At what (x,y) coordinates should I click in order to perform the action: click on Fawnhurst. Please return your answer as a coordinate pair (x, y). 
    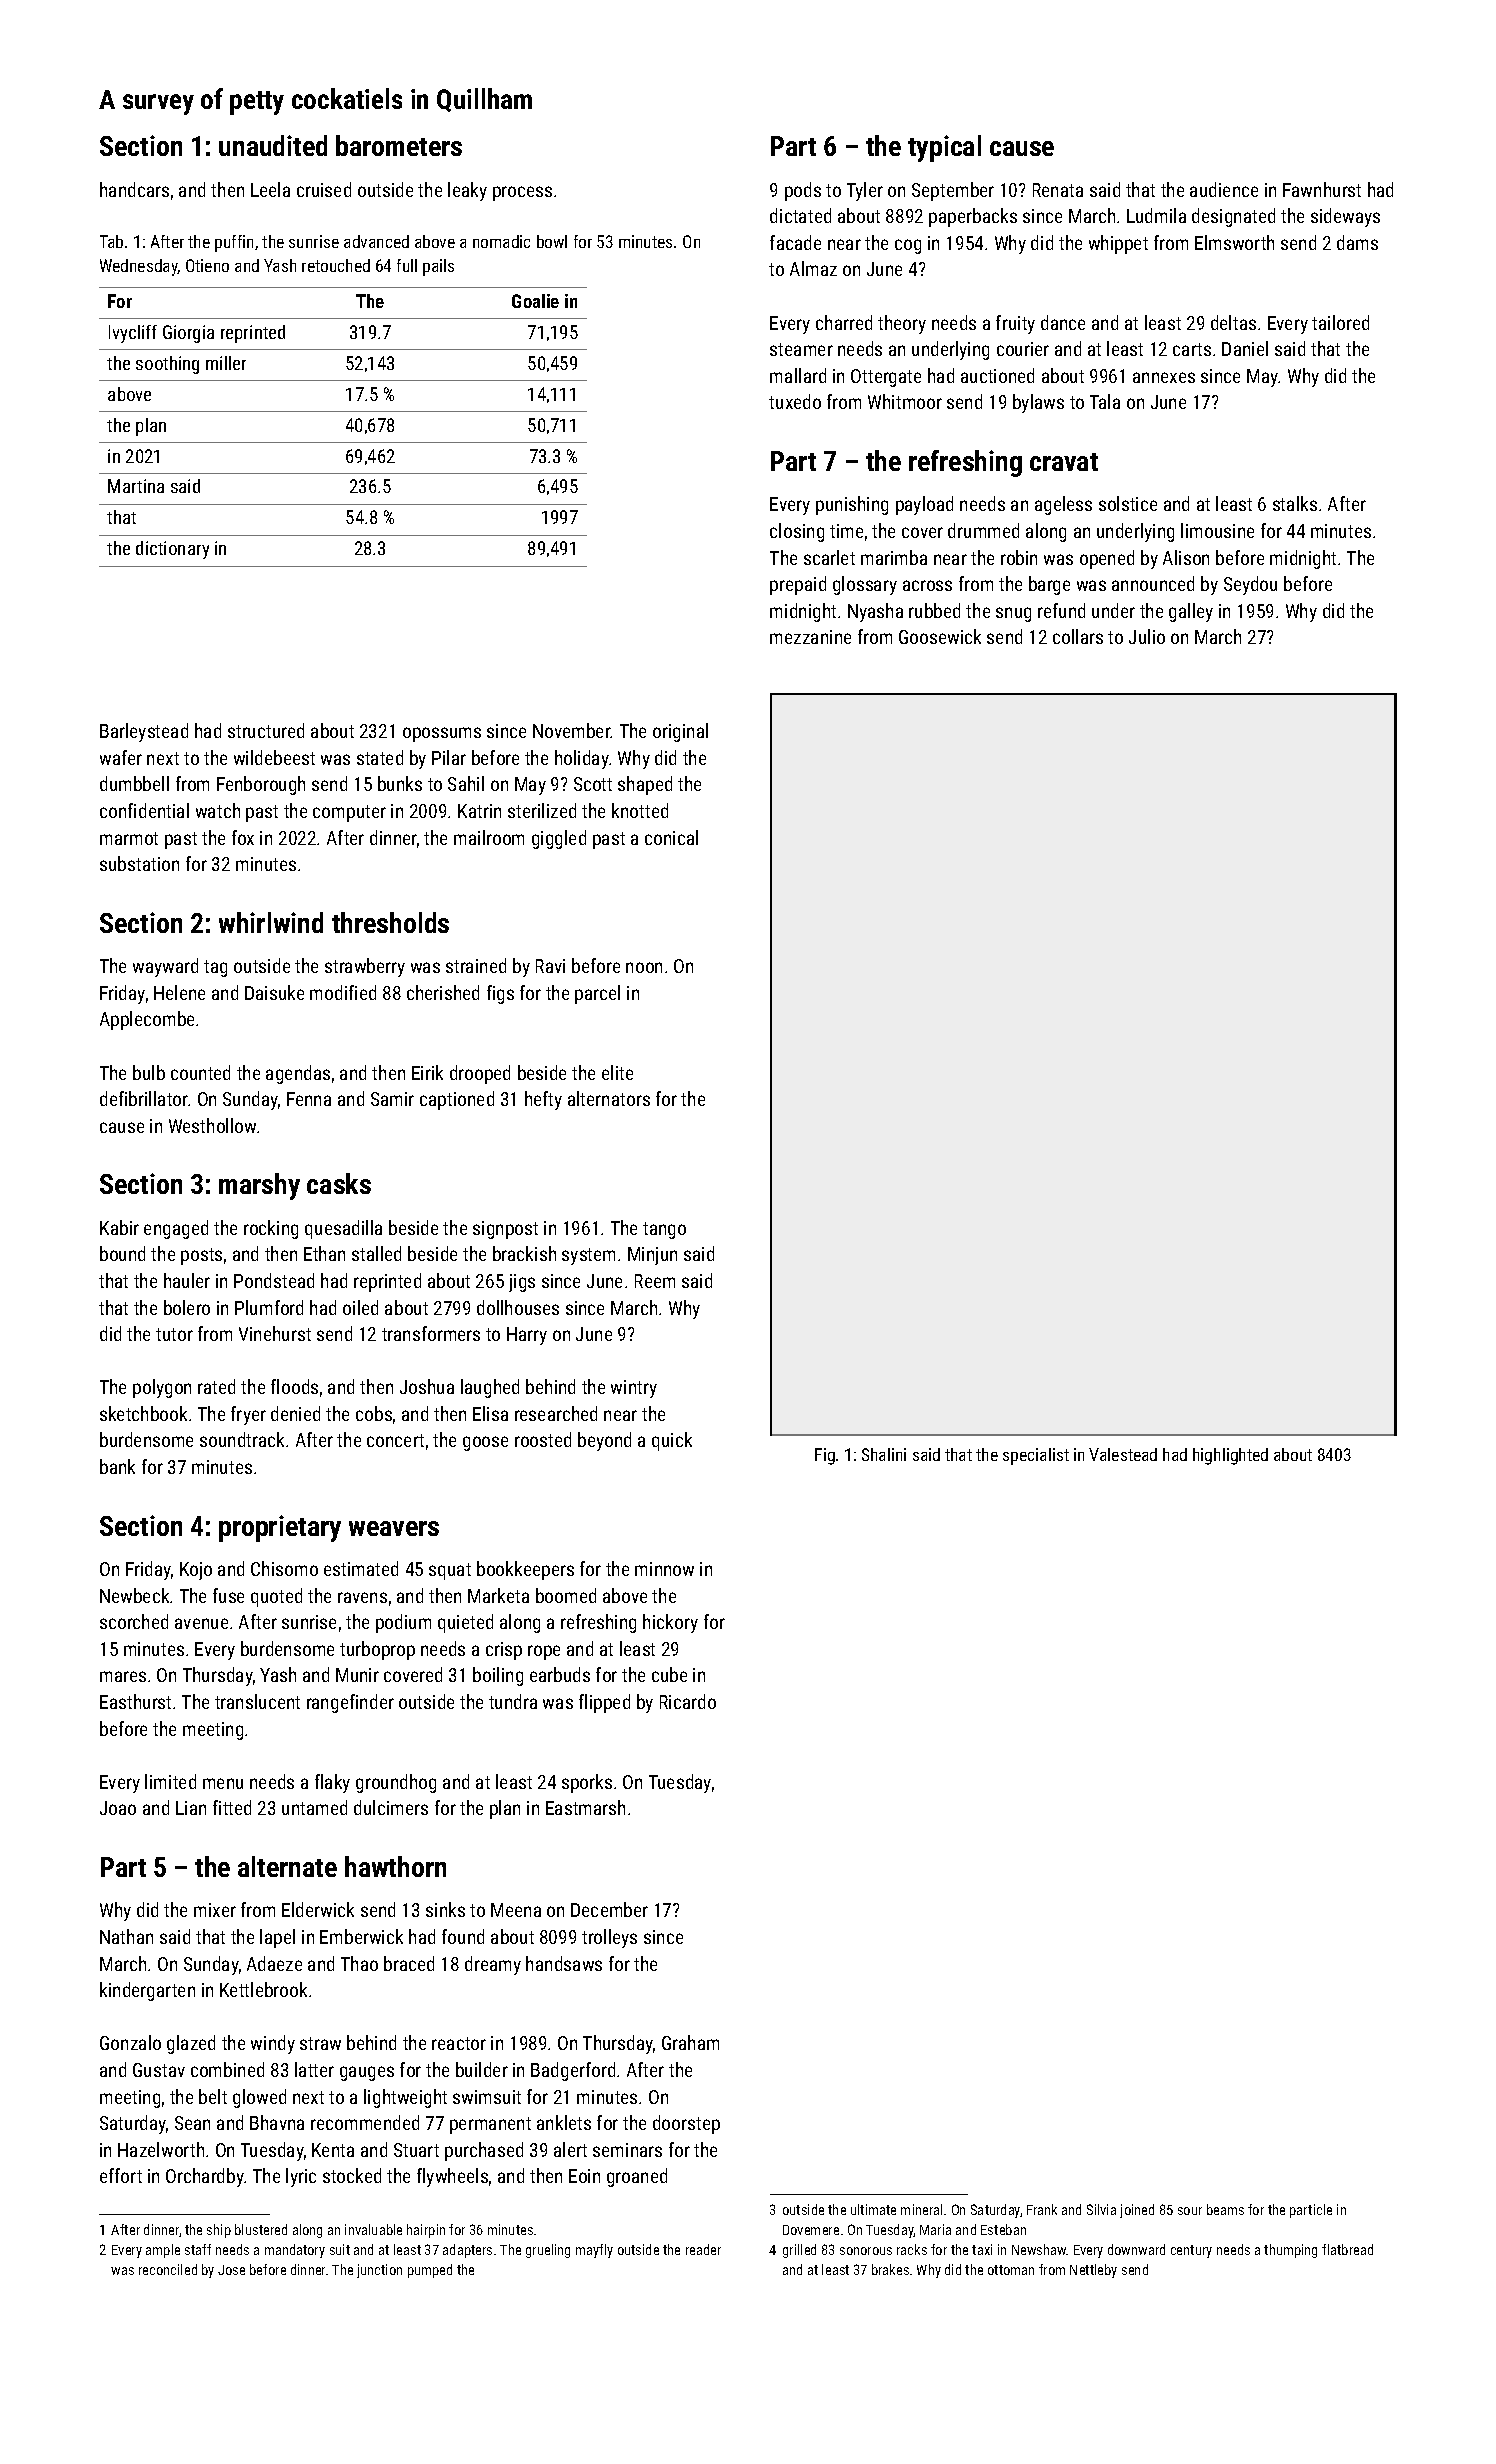
    Looking at the image, I should click on (1322, 189).
